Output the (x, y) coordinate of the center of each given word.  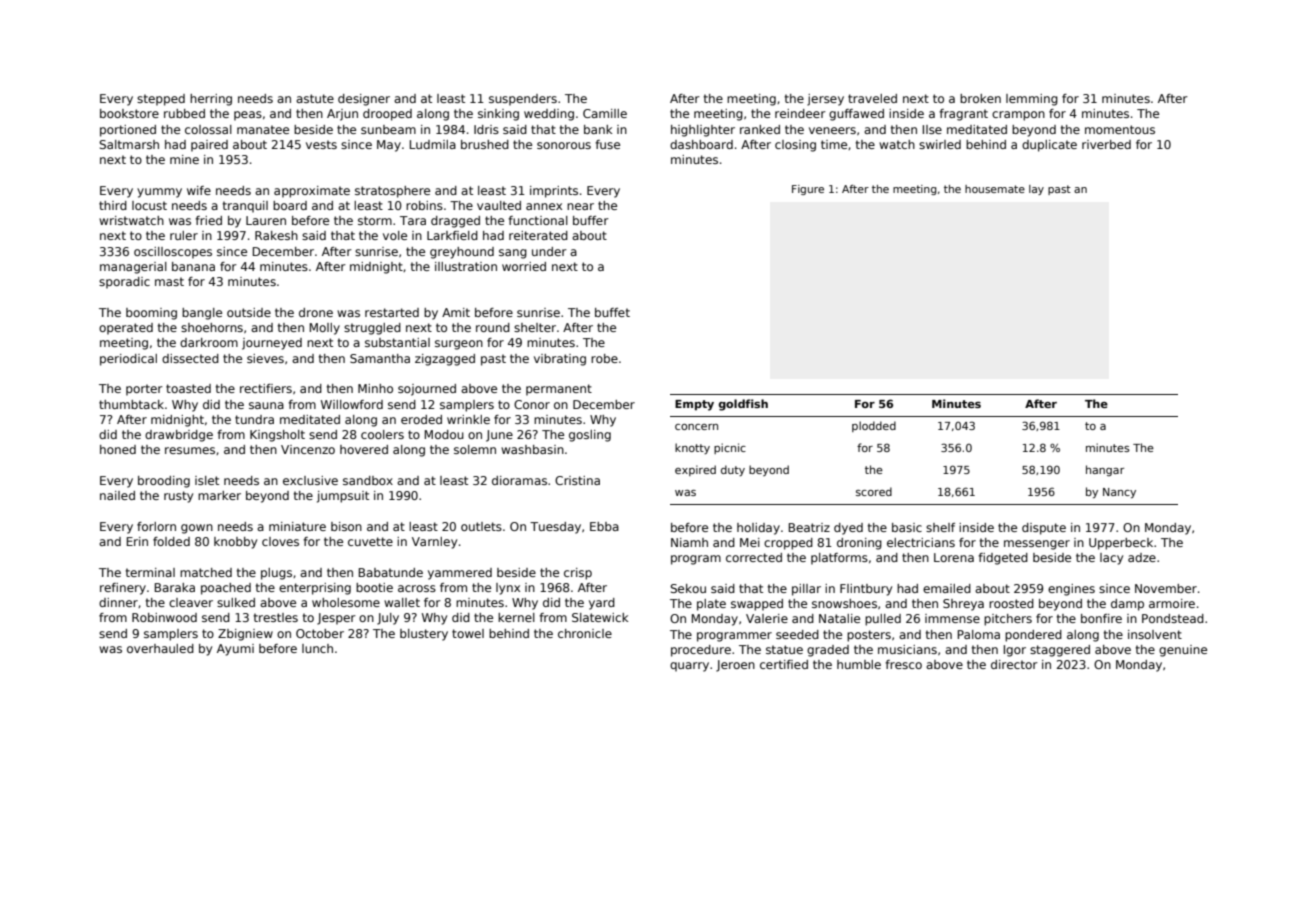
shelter (535, 327)
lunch (317, 648)
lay (1036, 190)
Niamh (689, 542)
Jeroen (735, 666)
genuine (1183, 651)
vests (321, 144)
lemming (1032, 100)
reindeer (800, 113)
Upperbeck (1121, 544)
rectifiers (266, 388)
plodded (874, 426)
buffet (612, 312)
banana (193, 266)
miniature (297, 526)
